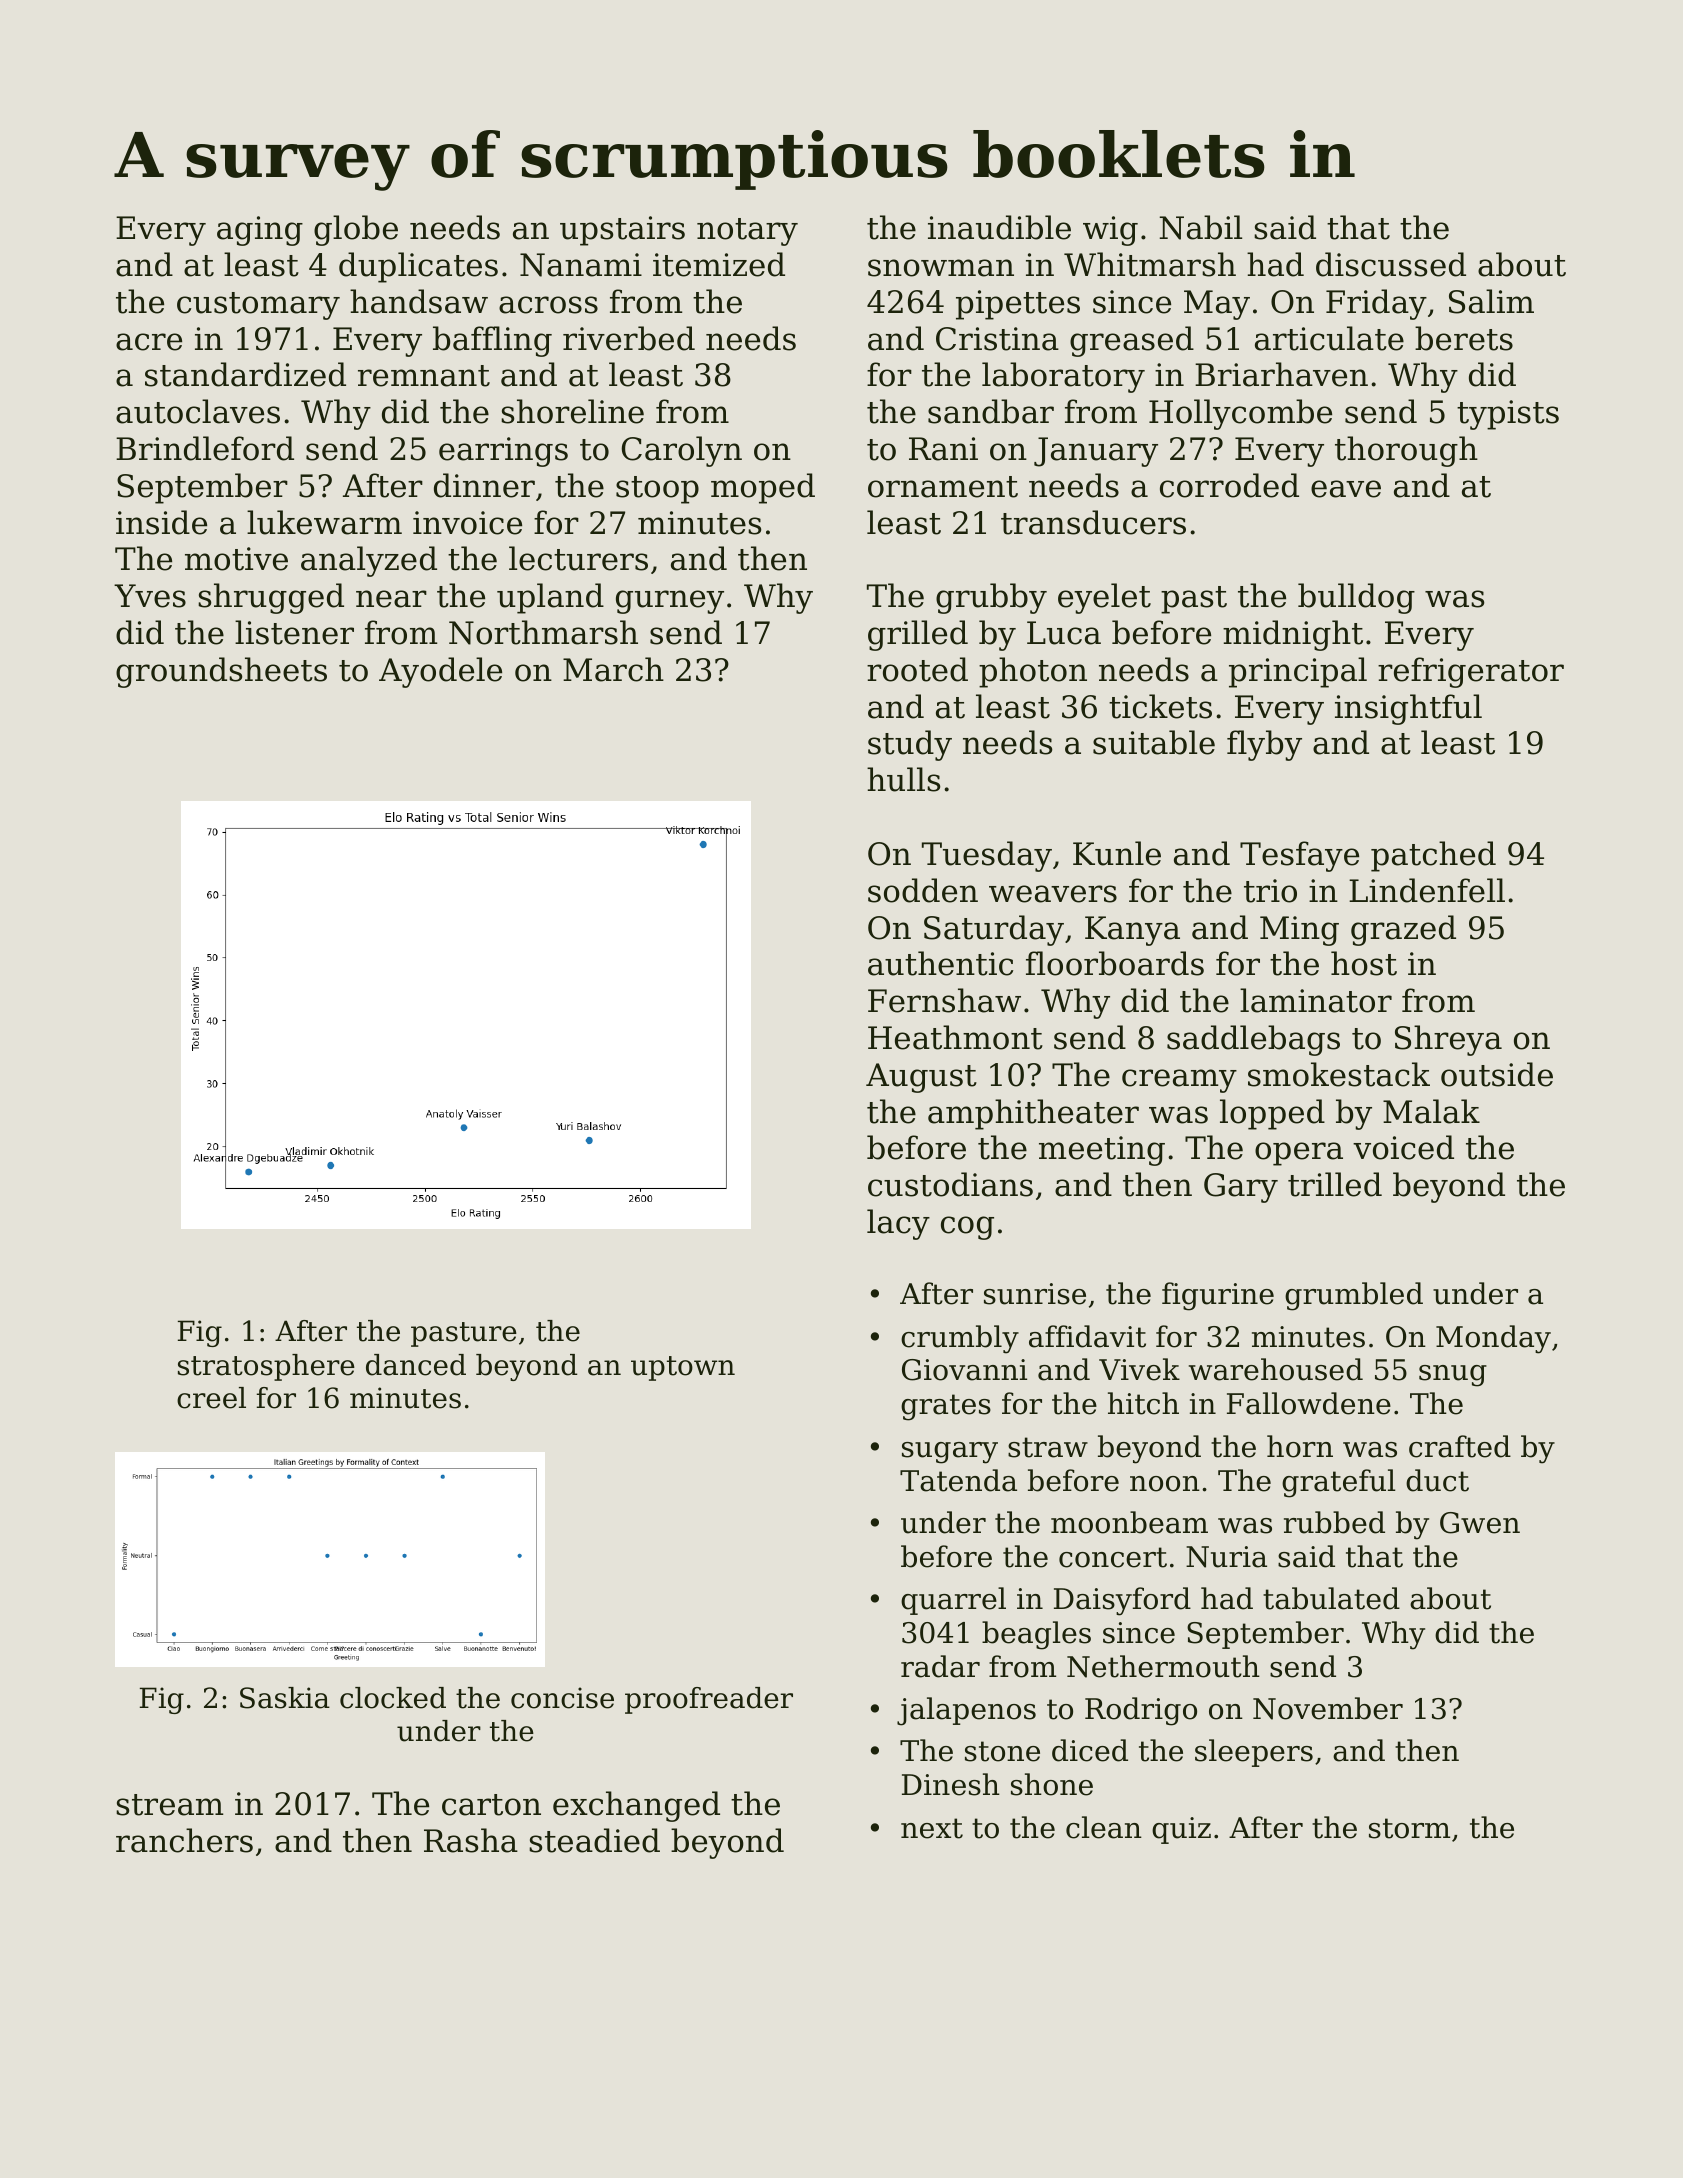 The image size is (1683, 2178). What do you see at coordinates (1453, 1376) in the image?
I see `snug` at bounding box center [1453, 1376].
